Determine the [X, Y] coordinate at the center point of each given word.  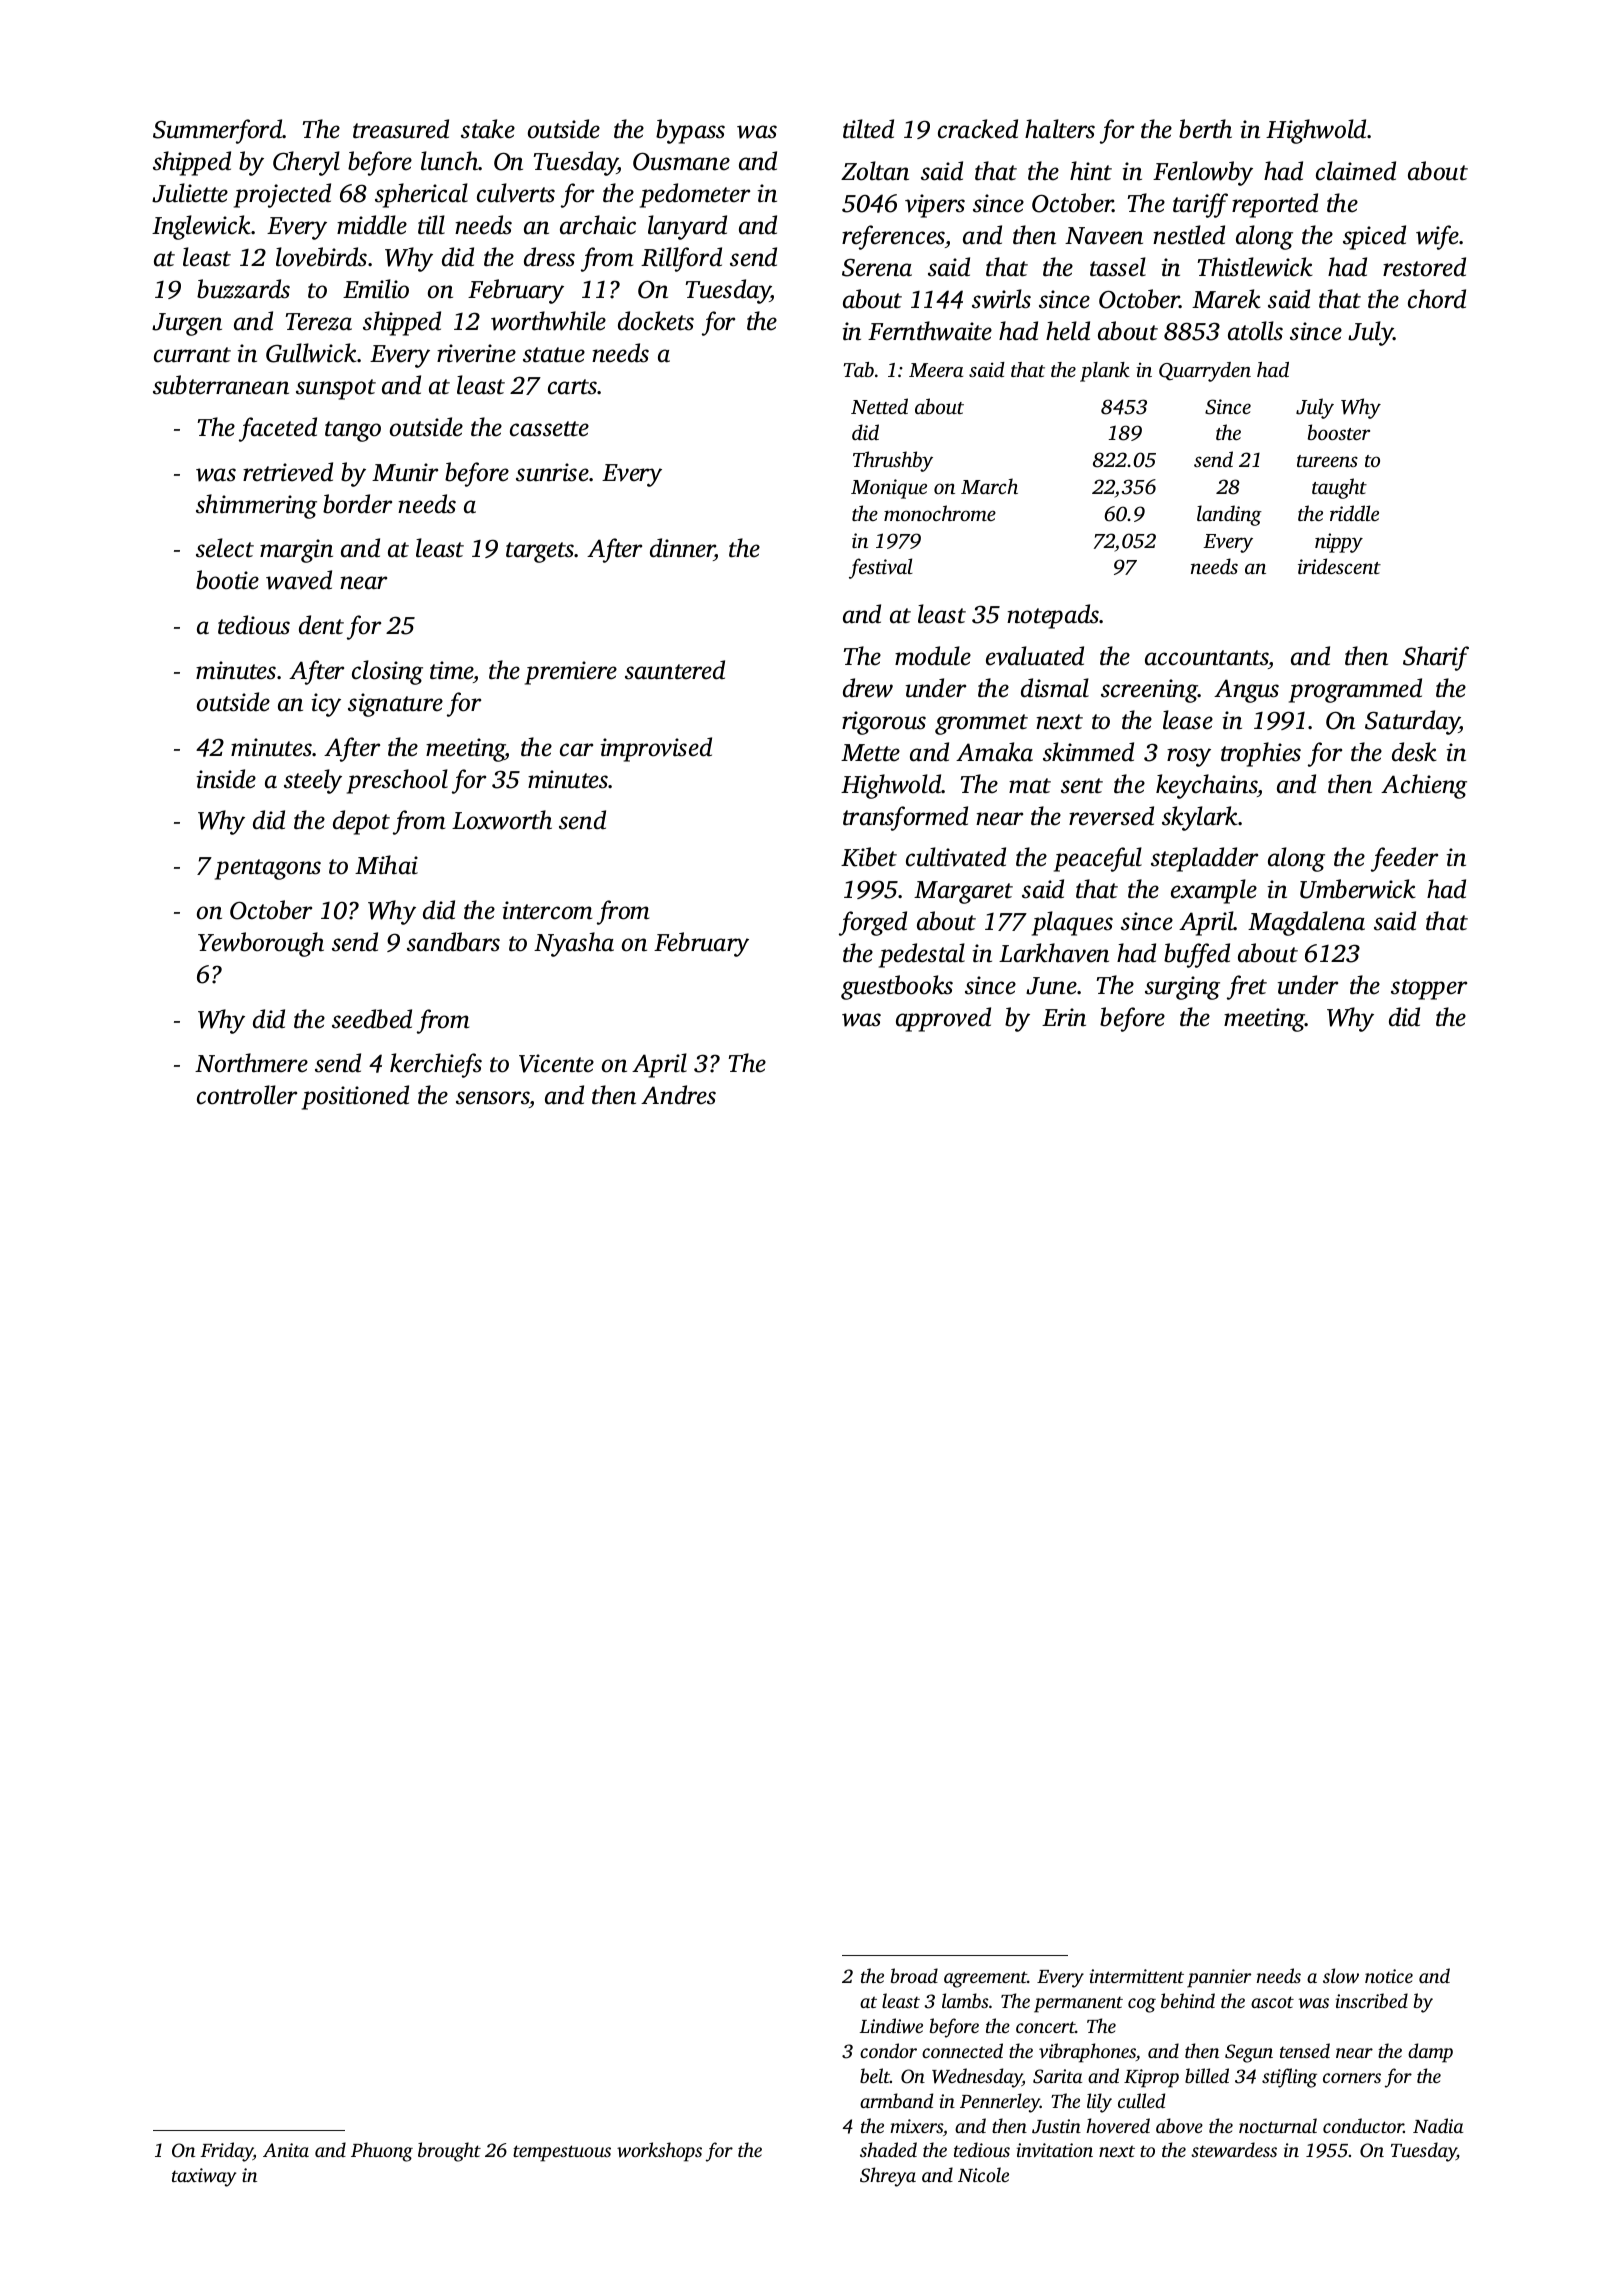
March [989, 486]
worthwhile [548, 321]
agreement [985, 1979]
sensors [492, 1098]
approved [943, 1019]
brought [449, 2152]
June [1051, 986]
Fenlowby [1203, 173]
